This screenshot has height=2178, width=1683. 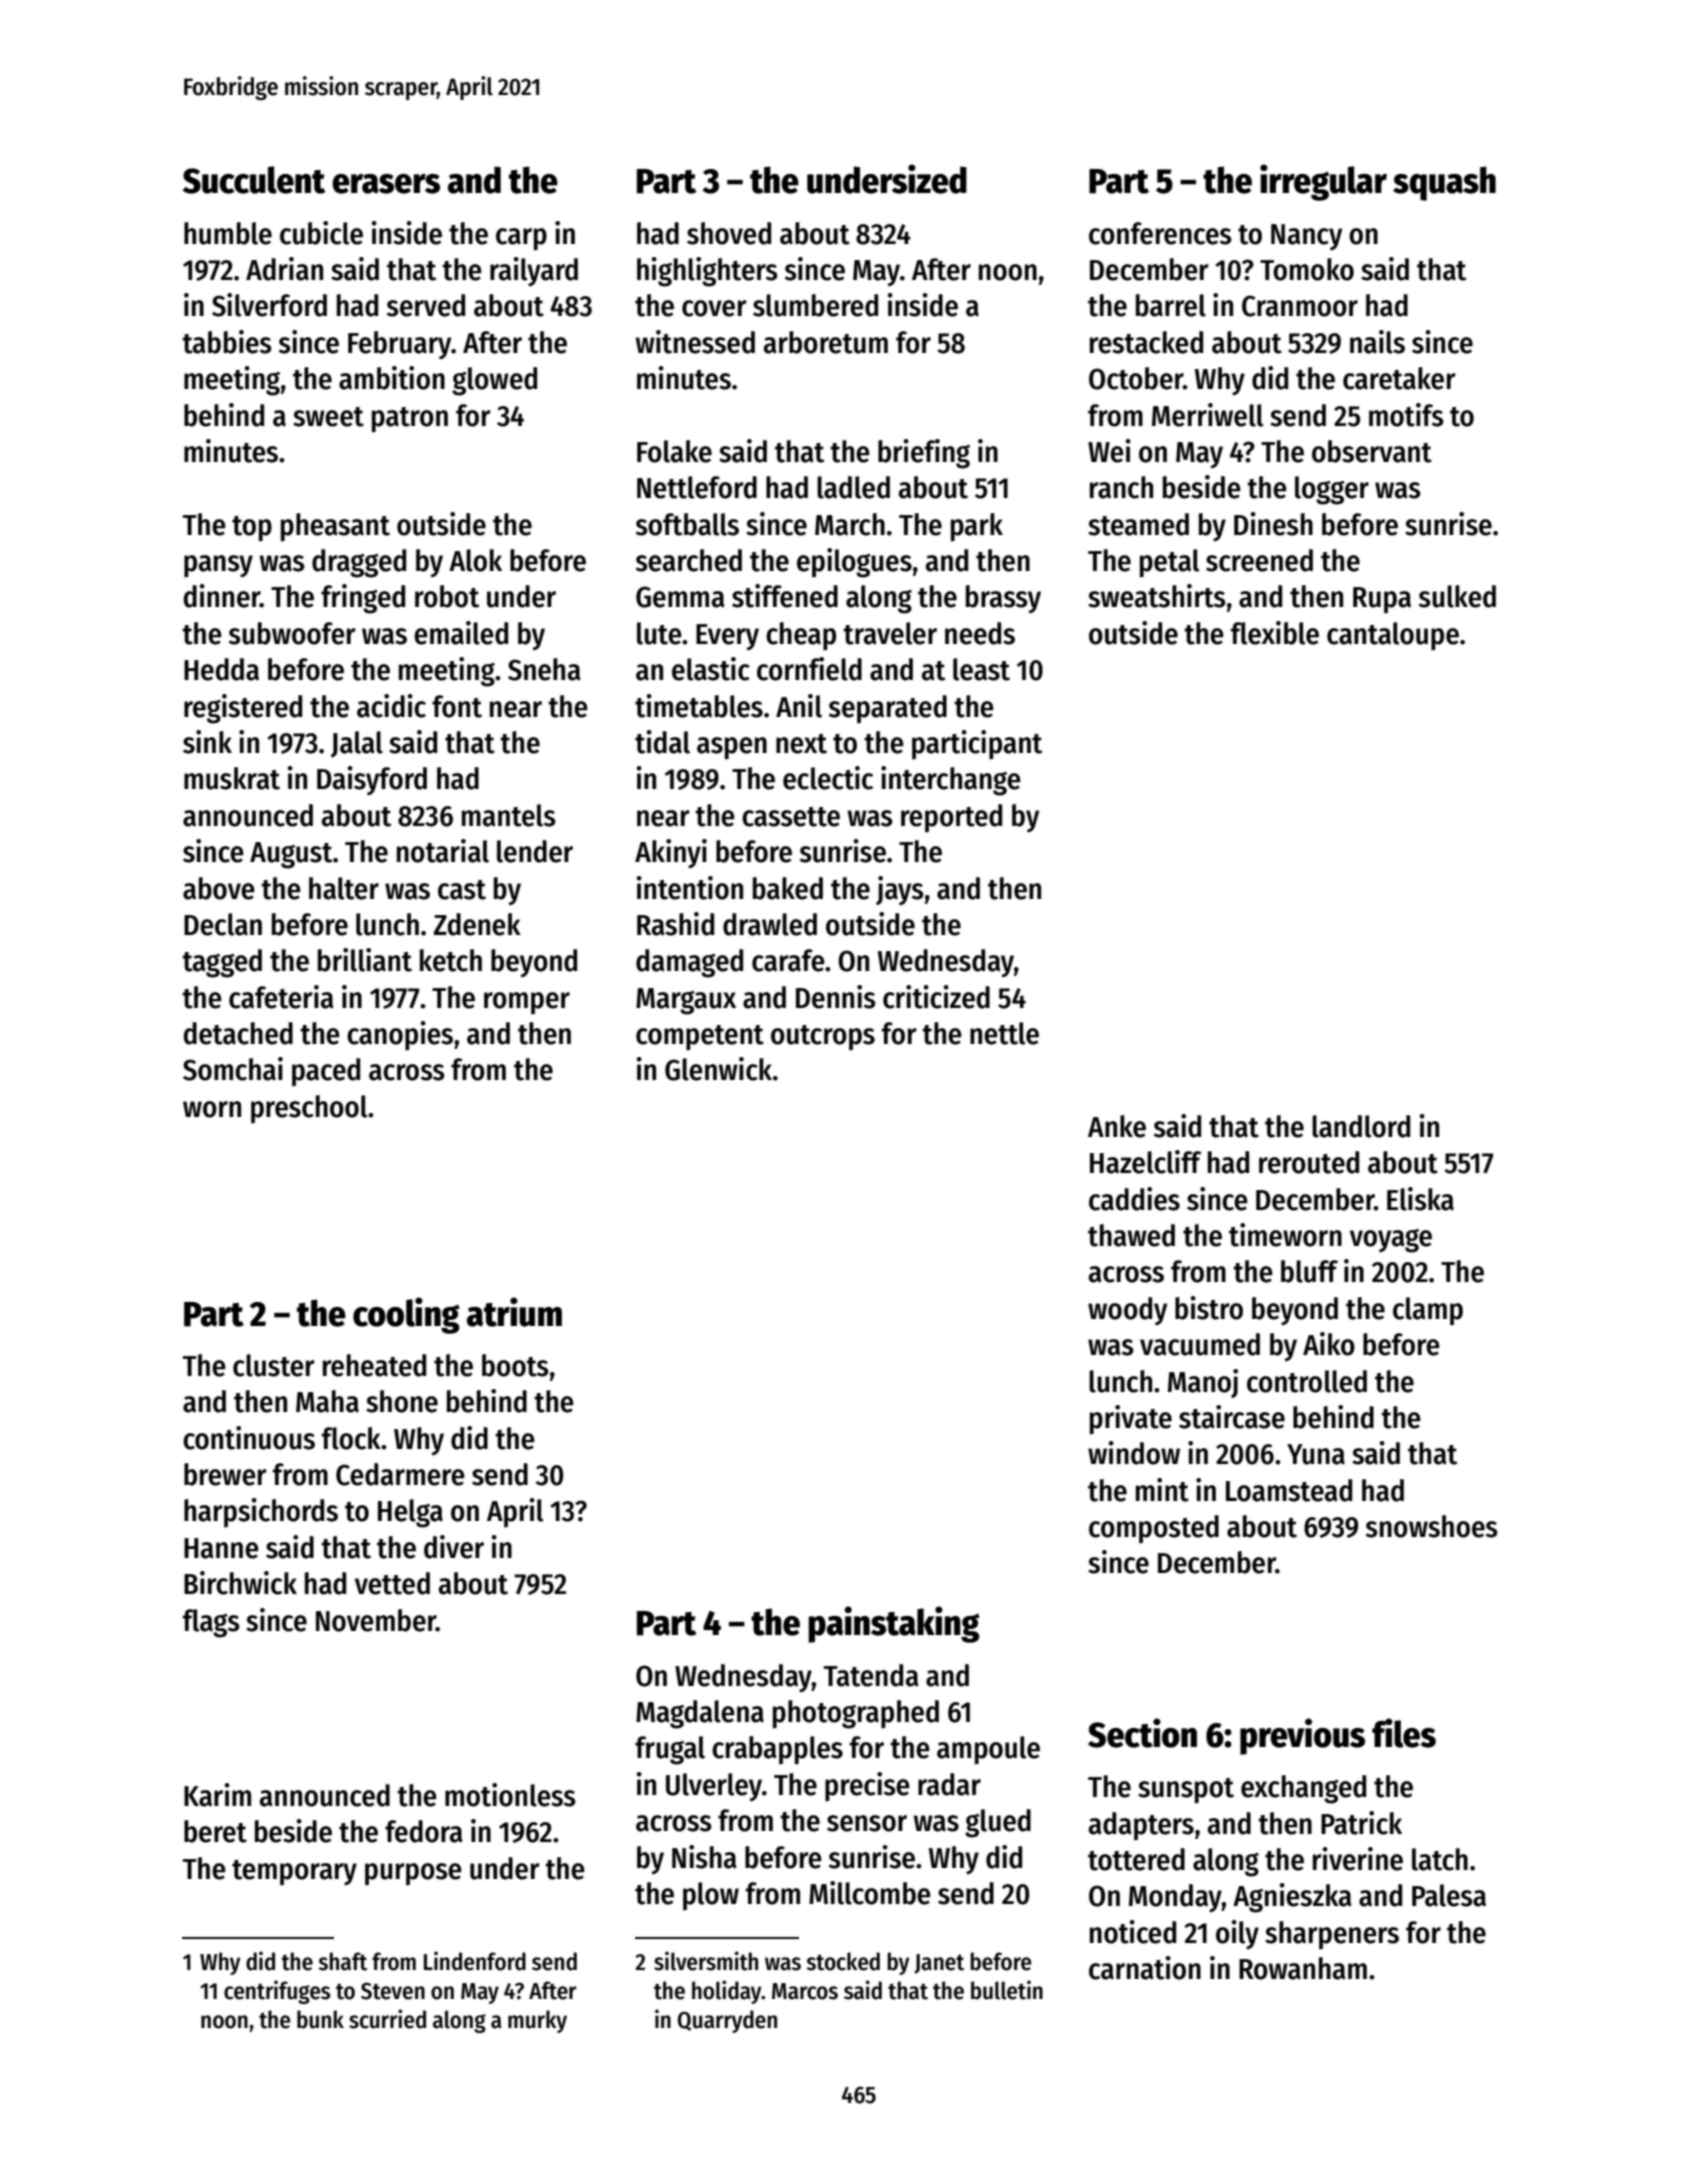 I want to click on cassette, so click(x=791, y=817).
